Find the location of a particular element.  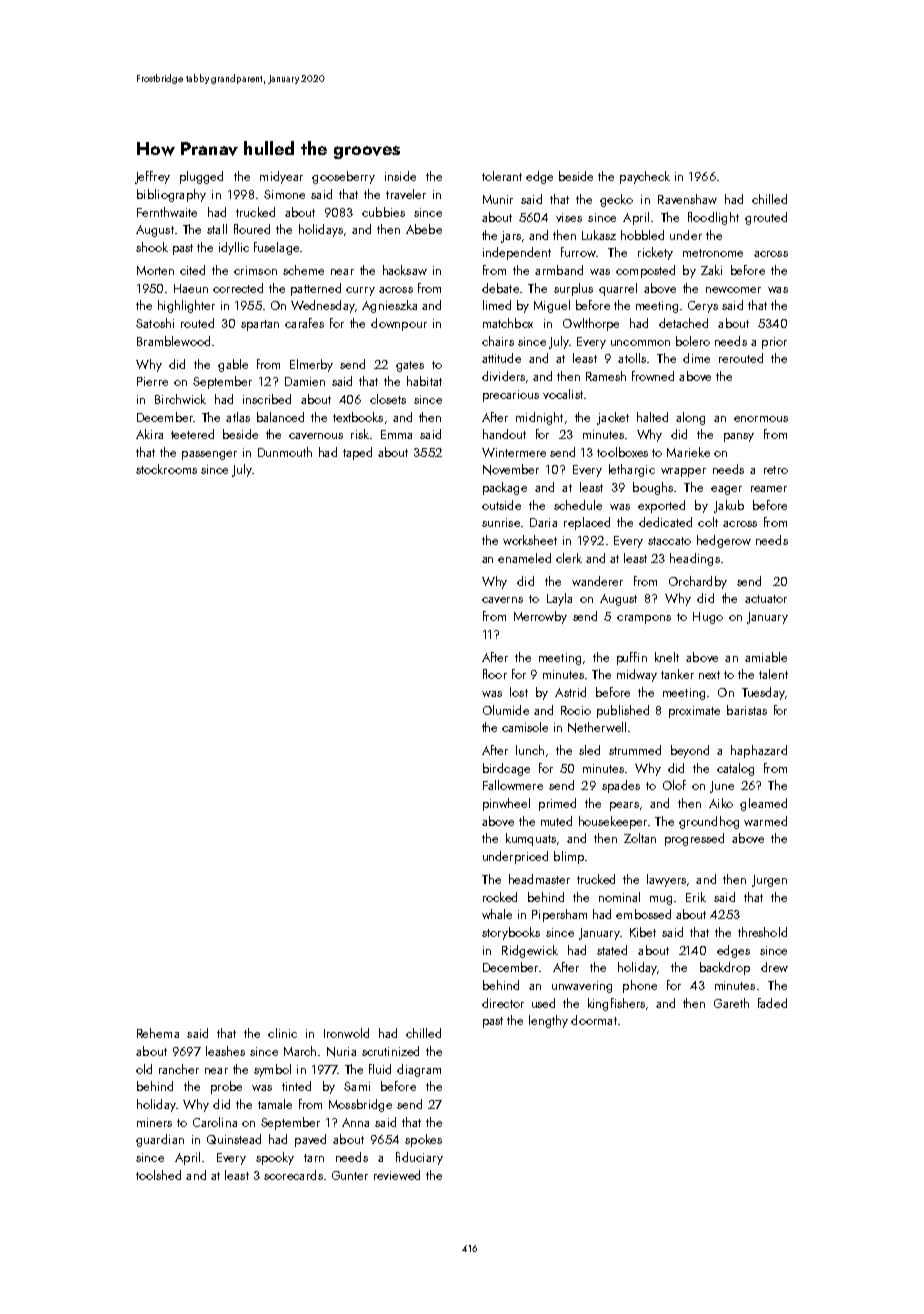

paycheck is located at coordinates (645, 177).
